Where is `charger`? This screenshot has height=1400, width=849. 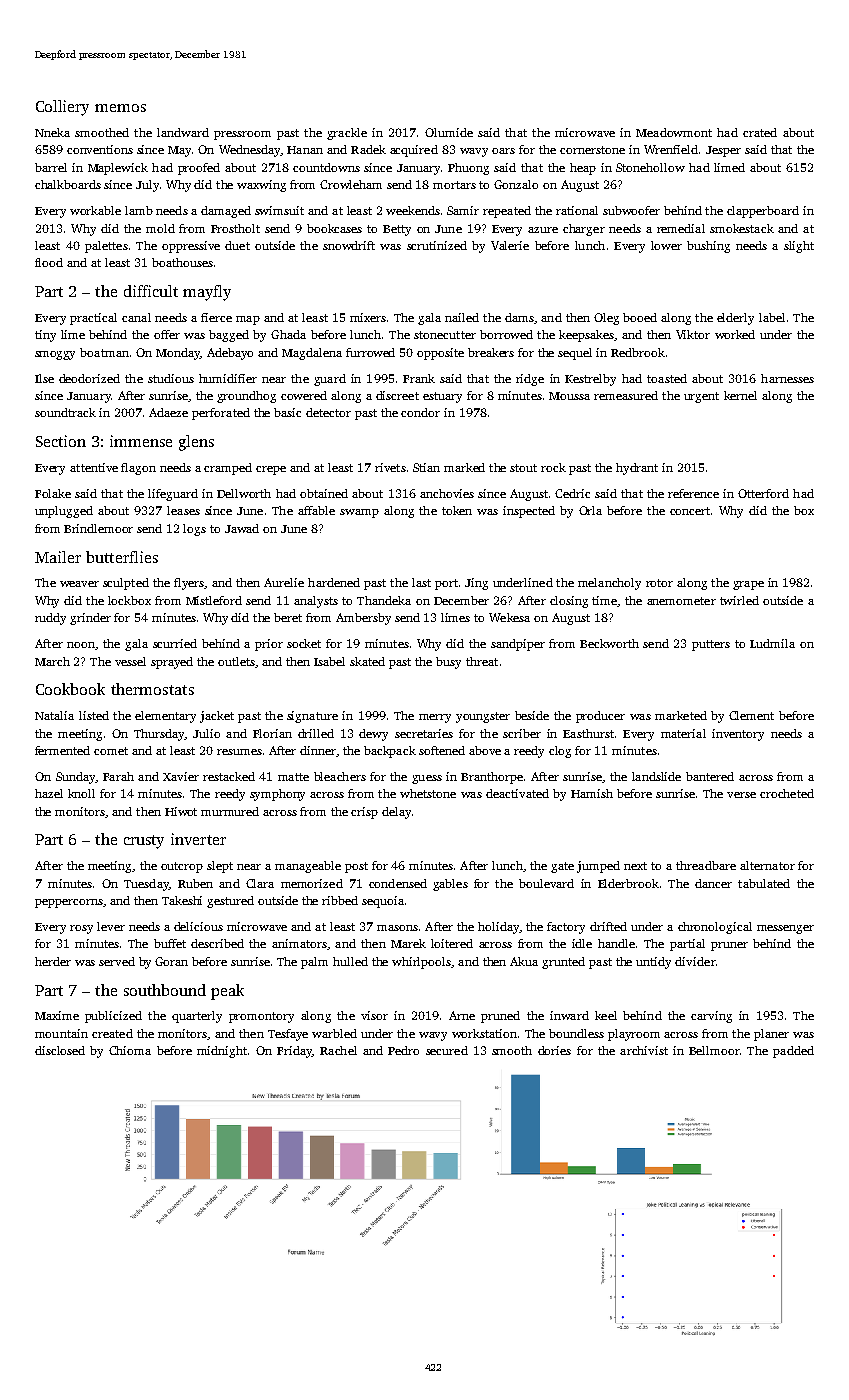 charger is located at coordinates (584, 230).
